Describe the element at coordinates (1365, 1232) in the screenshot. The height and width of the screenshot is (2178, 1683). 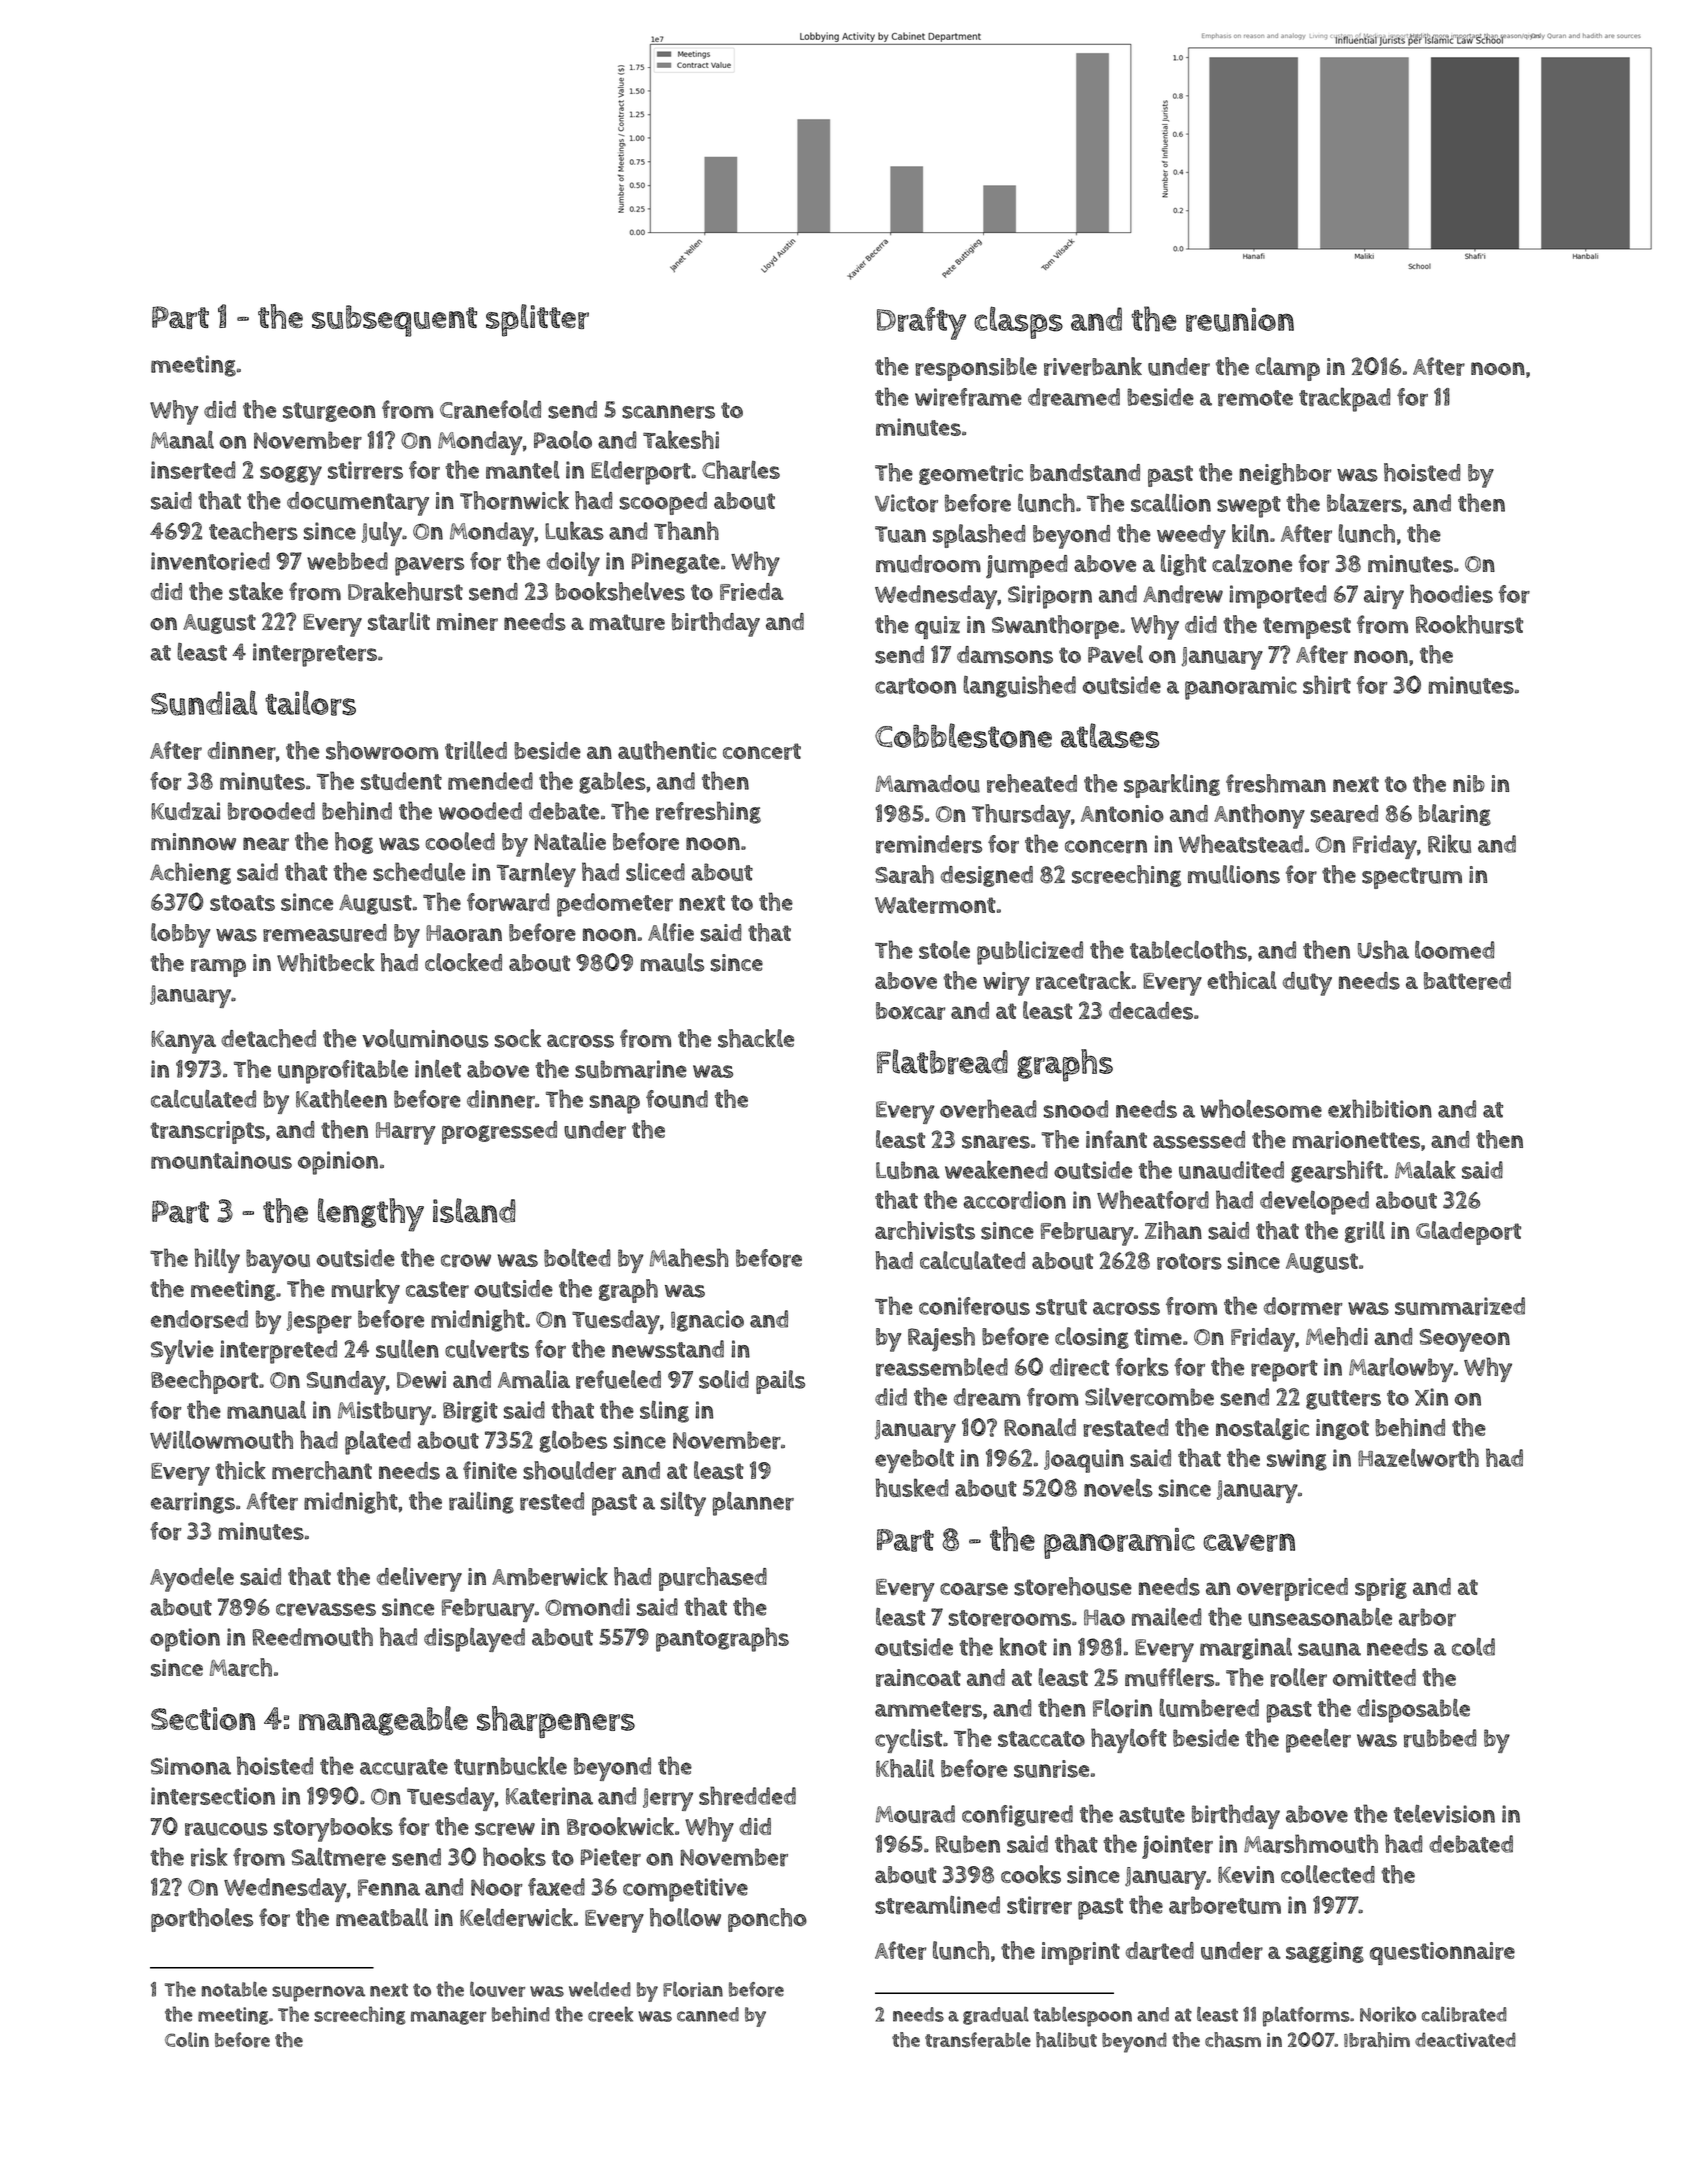
I see `grill` at that location.
